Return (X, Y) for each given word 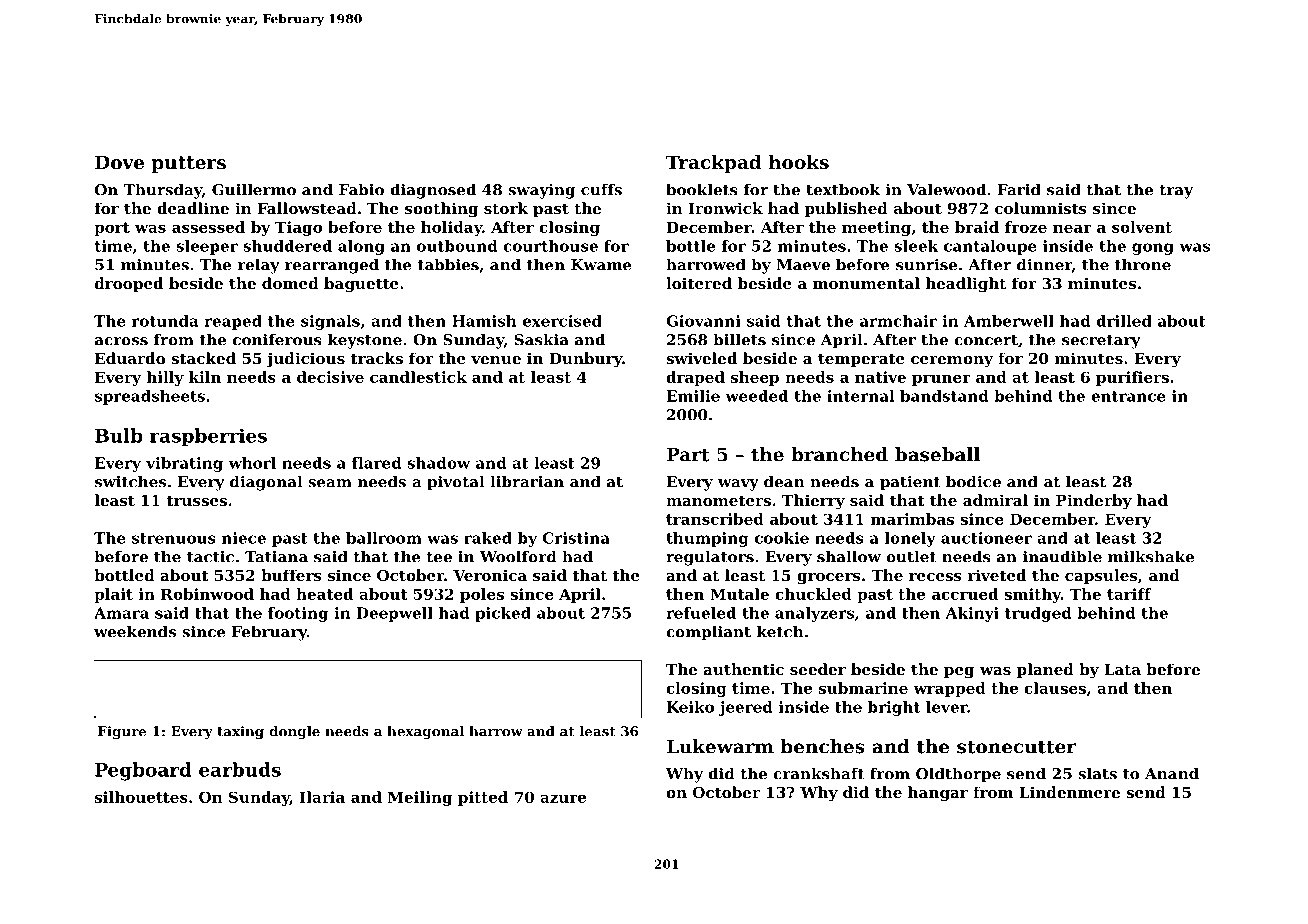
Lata (1122, 669)
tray (1176, 192)
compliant (708, 633)
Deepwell (395, 614)
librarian (527, 481)
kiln (205, 377)
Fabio (361, 189)
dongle (294, 732)
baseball (937, 454)
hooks (799, 162)
